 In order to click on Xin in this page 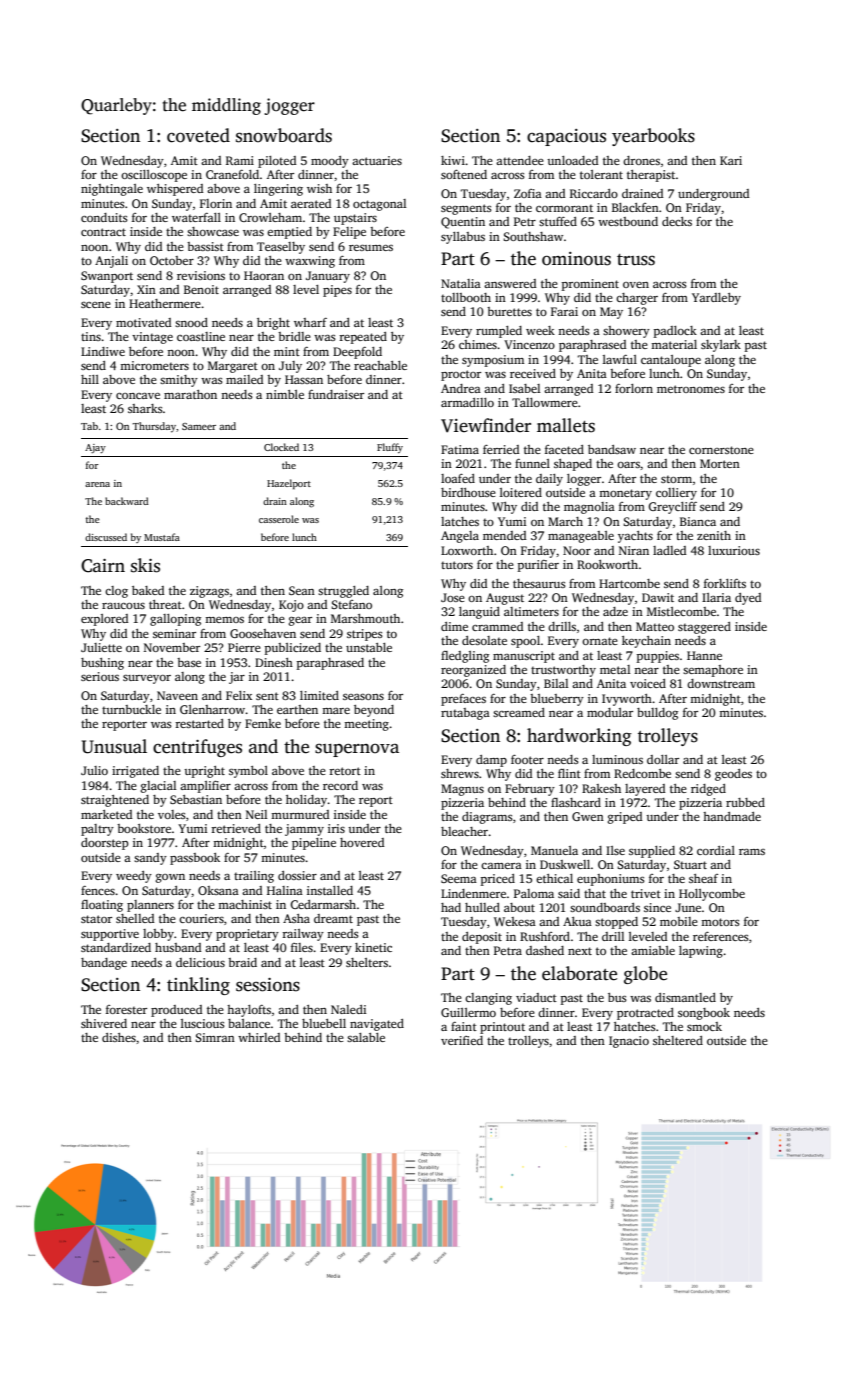, I will do `click(146, 289)`.
